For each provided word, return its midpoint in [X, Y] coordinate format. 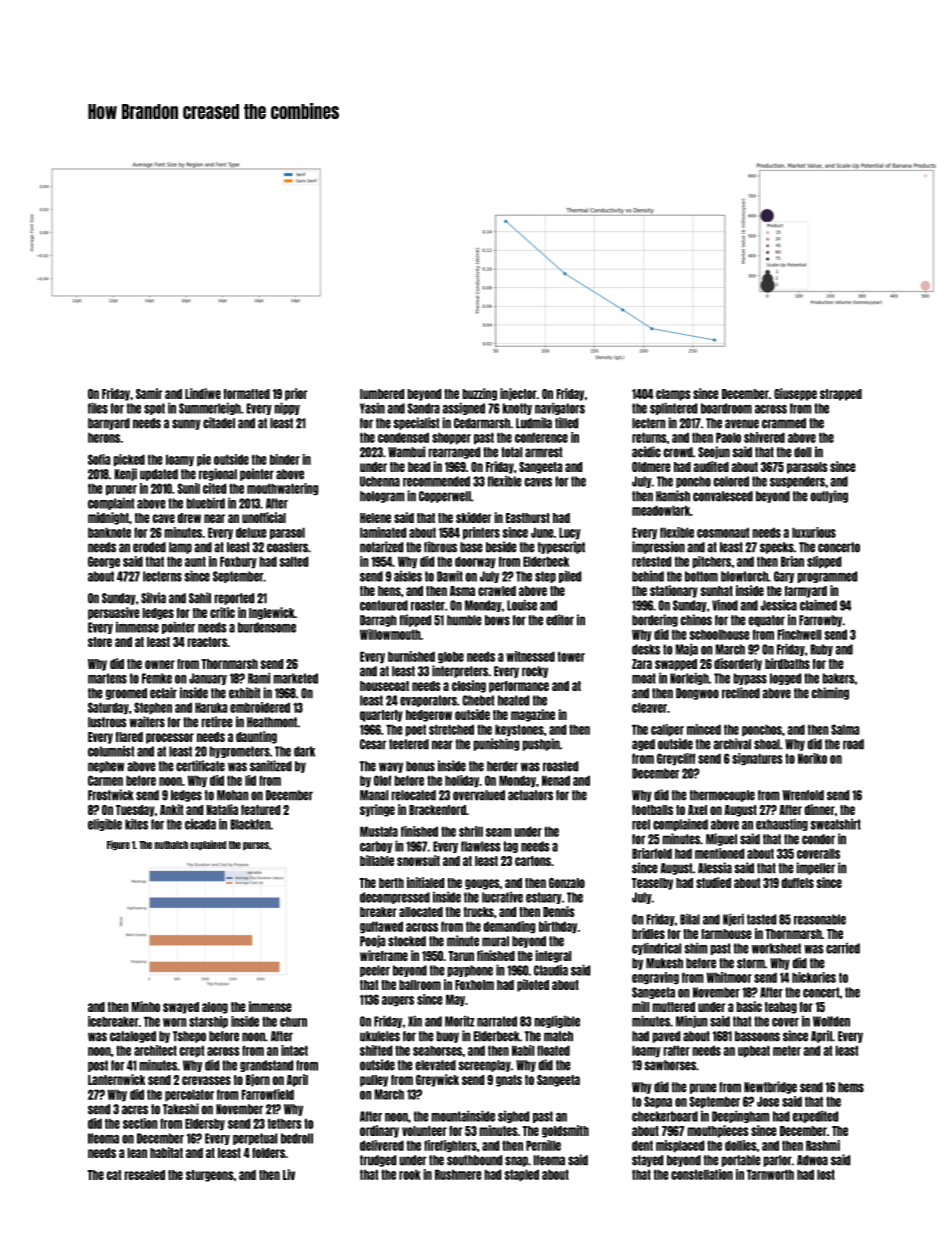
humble [464, 620]
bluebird [205, 503]
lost [826, 1174]
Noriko [812, 758]
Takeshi [181, 1109]
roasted [561, 766]
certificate [200, 766]
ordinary [379, 1131]
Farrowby [821, 621]
